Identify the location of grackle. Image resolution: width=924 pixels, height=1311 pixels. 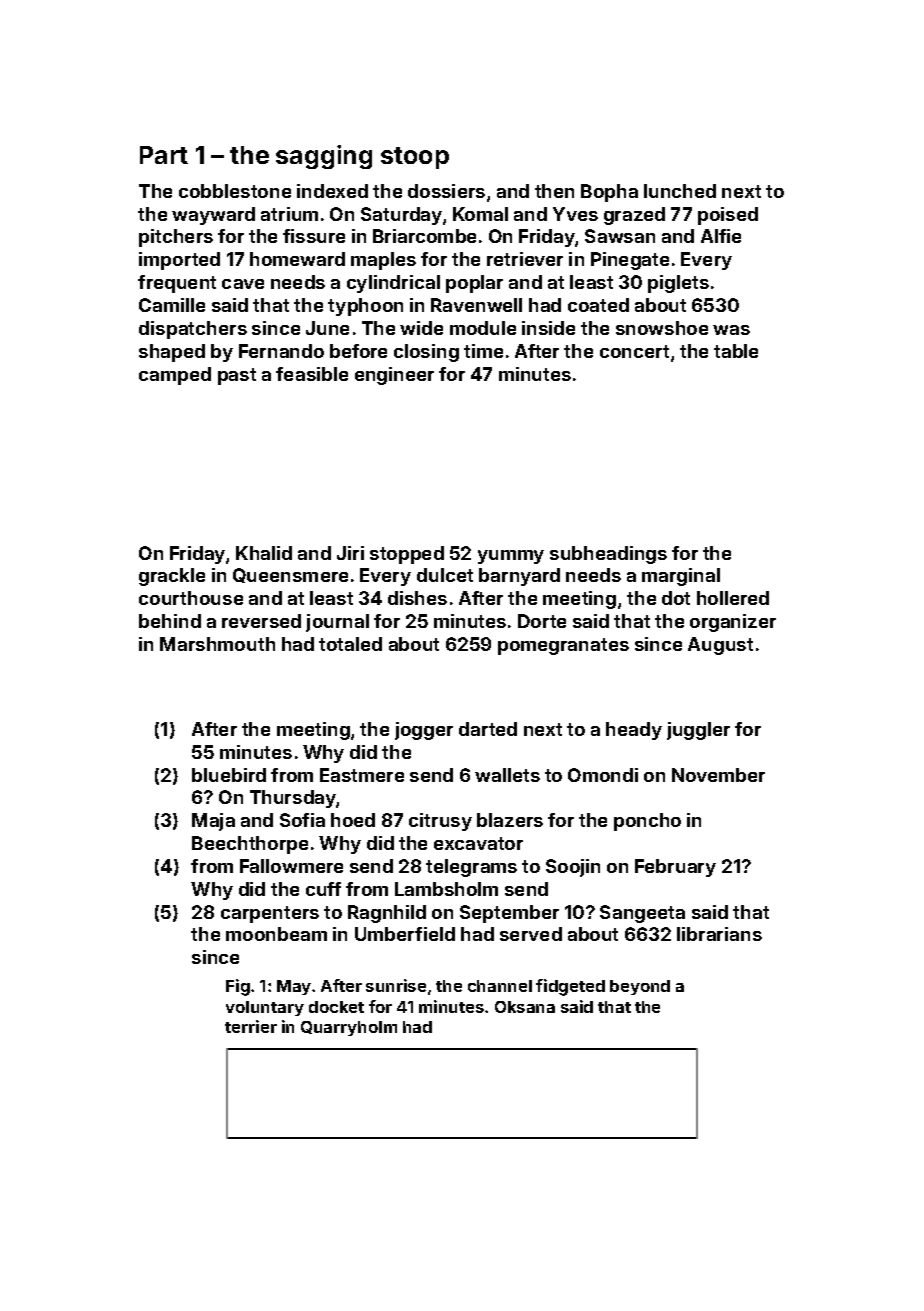
(172, 577).
